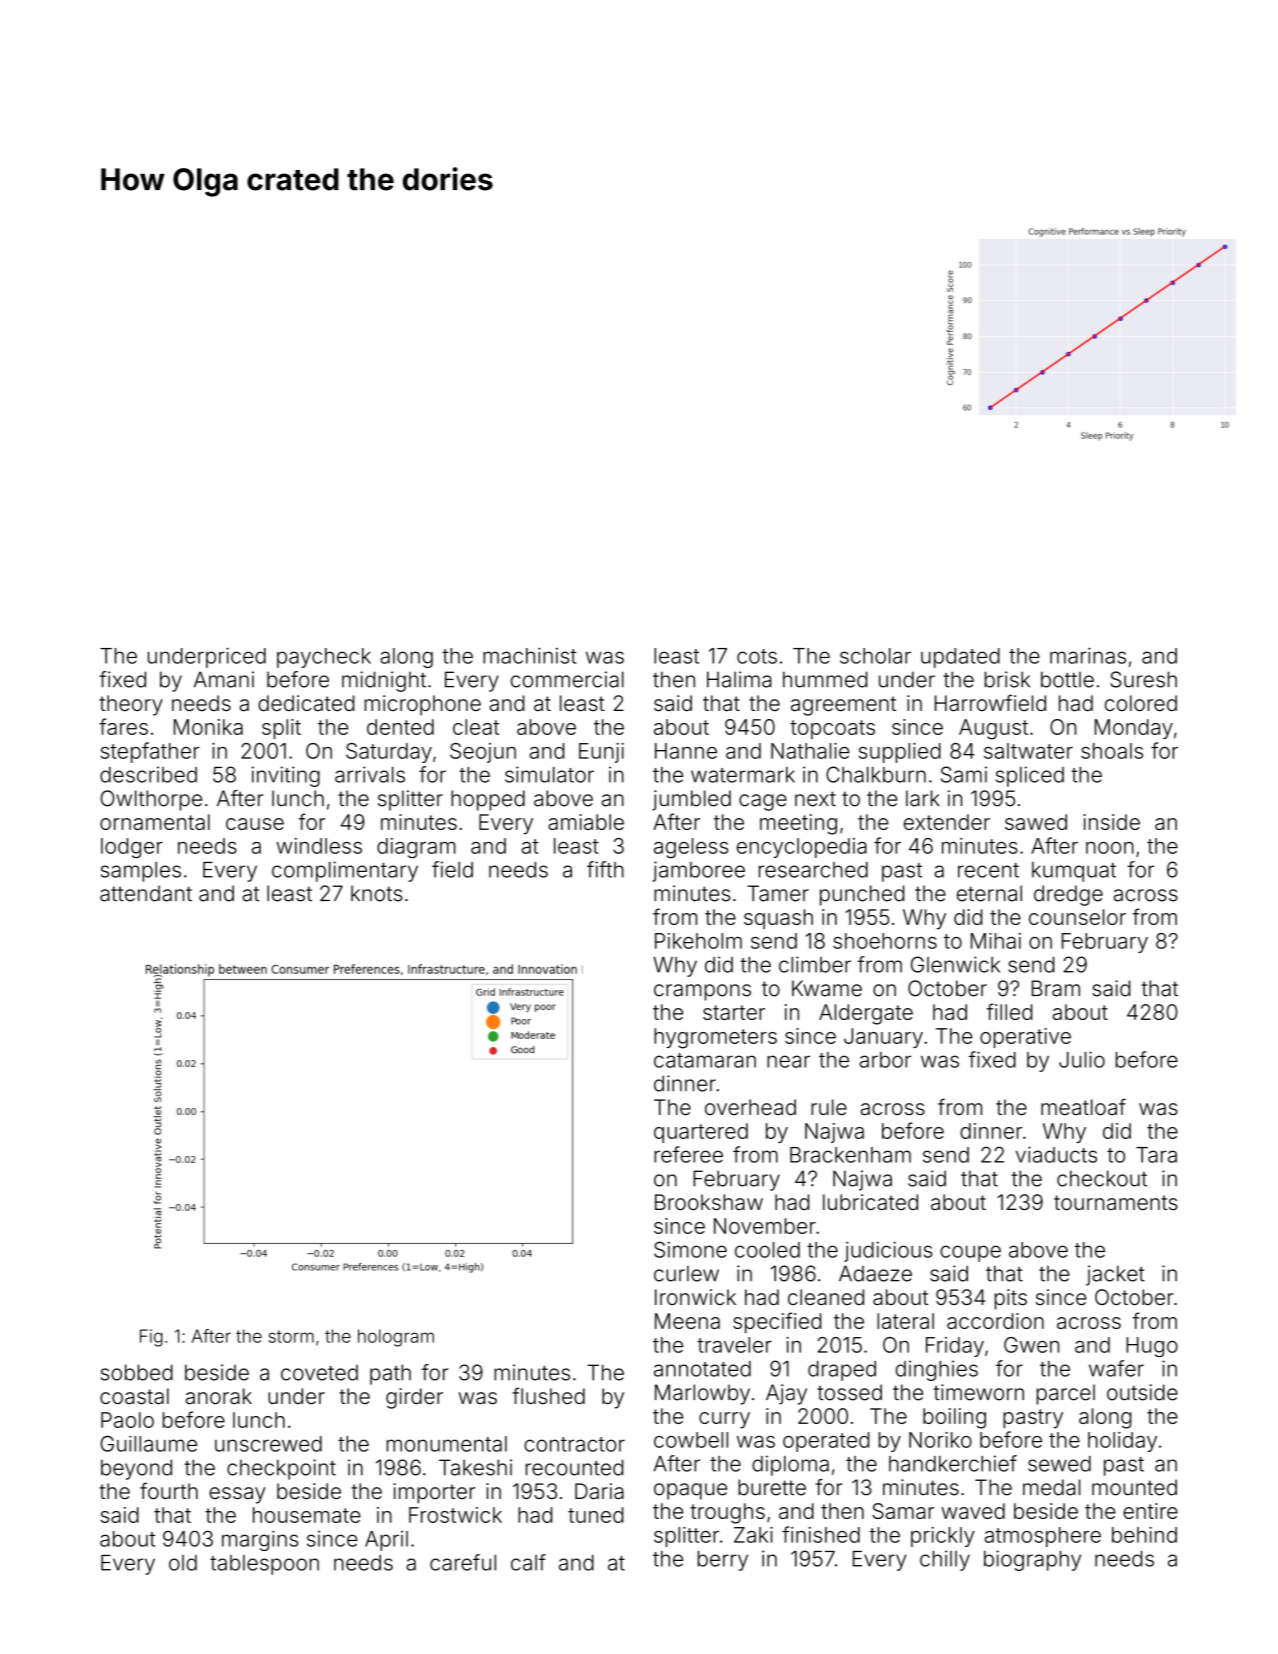 Image resolution: width=1278 pixels, height=1654 pixels. Describe the element at coordinates (601, 753) in the document. I see `Eunji` at that location.
